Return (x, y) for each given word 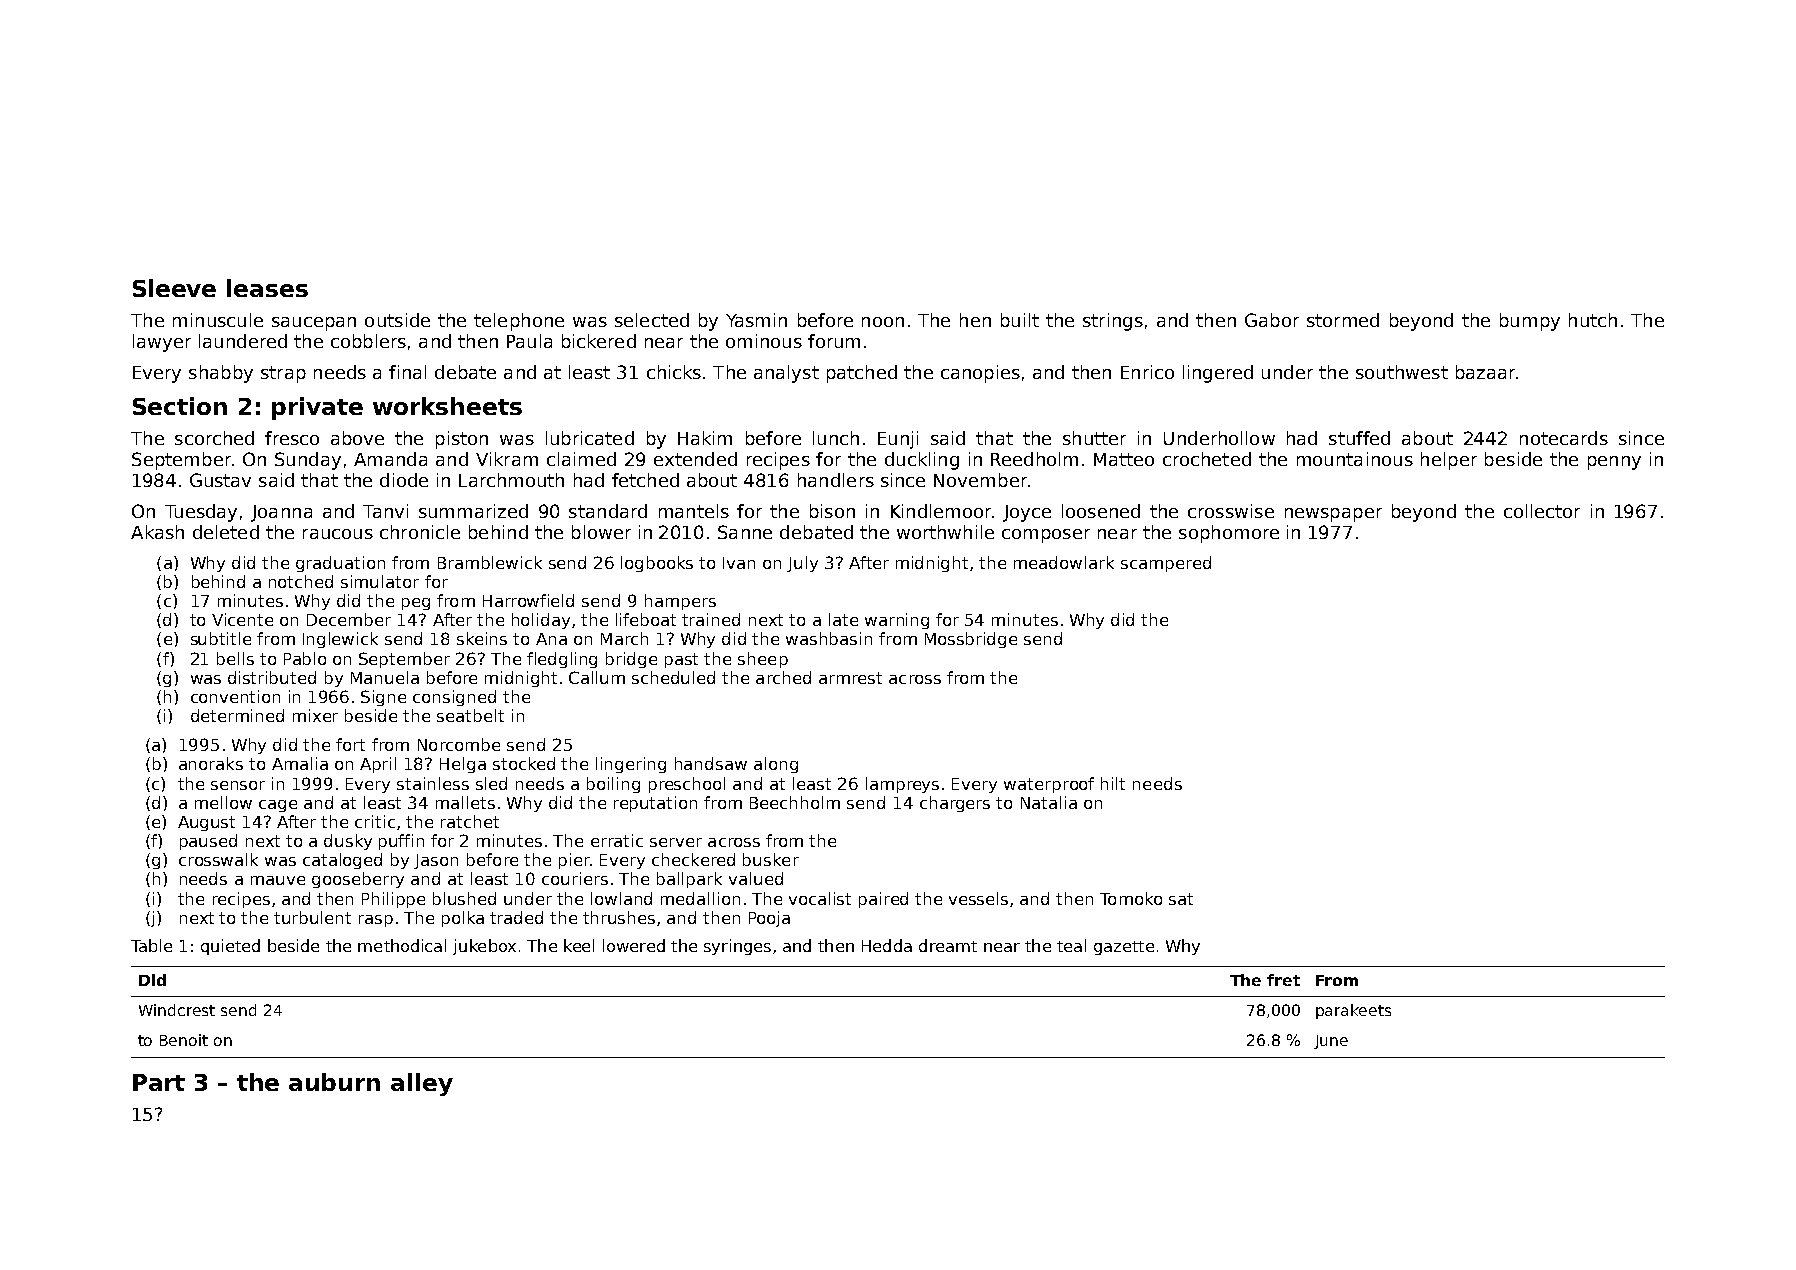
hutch (1593, 320)
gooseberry (358, 880)
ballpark (689, 880)
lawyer (162, 343)
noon (883, 322)
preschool (687, 785)
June (1331, 1042)
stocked (524, 763)
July (802, 564)
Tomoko (1131, 898)
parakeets (1353, 1011)
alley (422, 1084)
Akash (157, 532)
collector (1542, 511)
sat (1181, 899)
